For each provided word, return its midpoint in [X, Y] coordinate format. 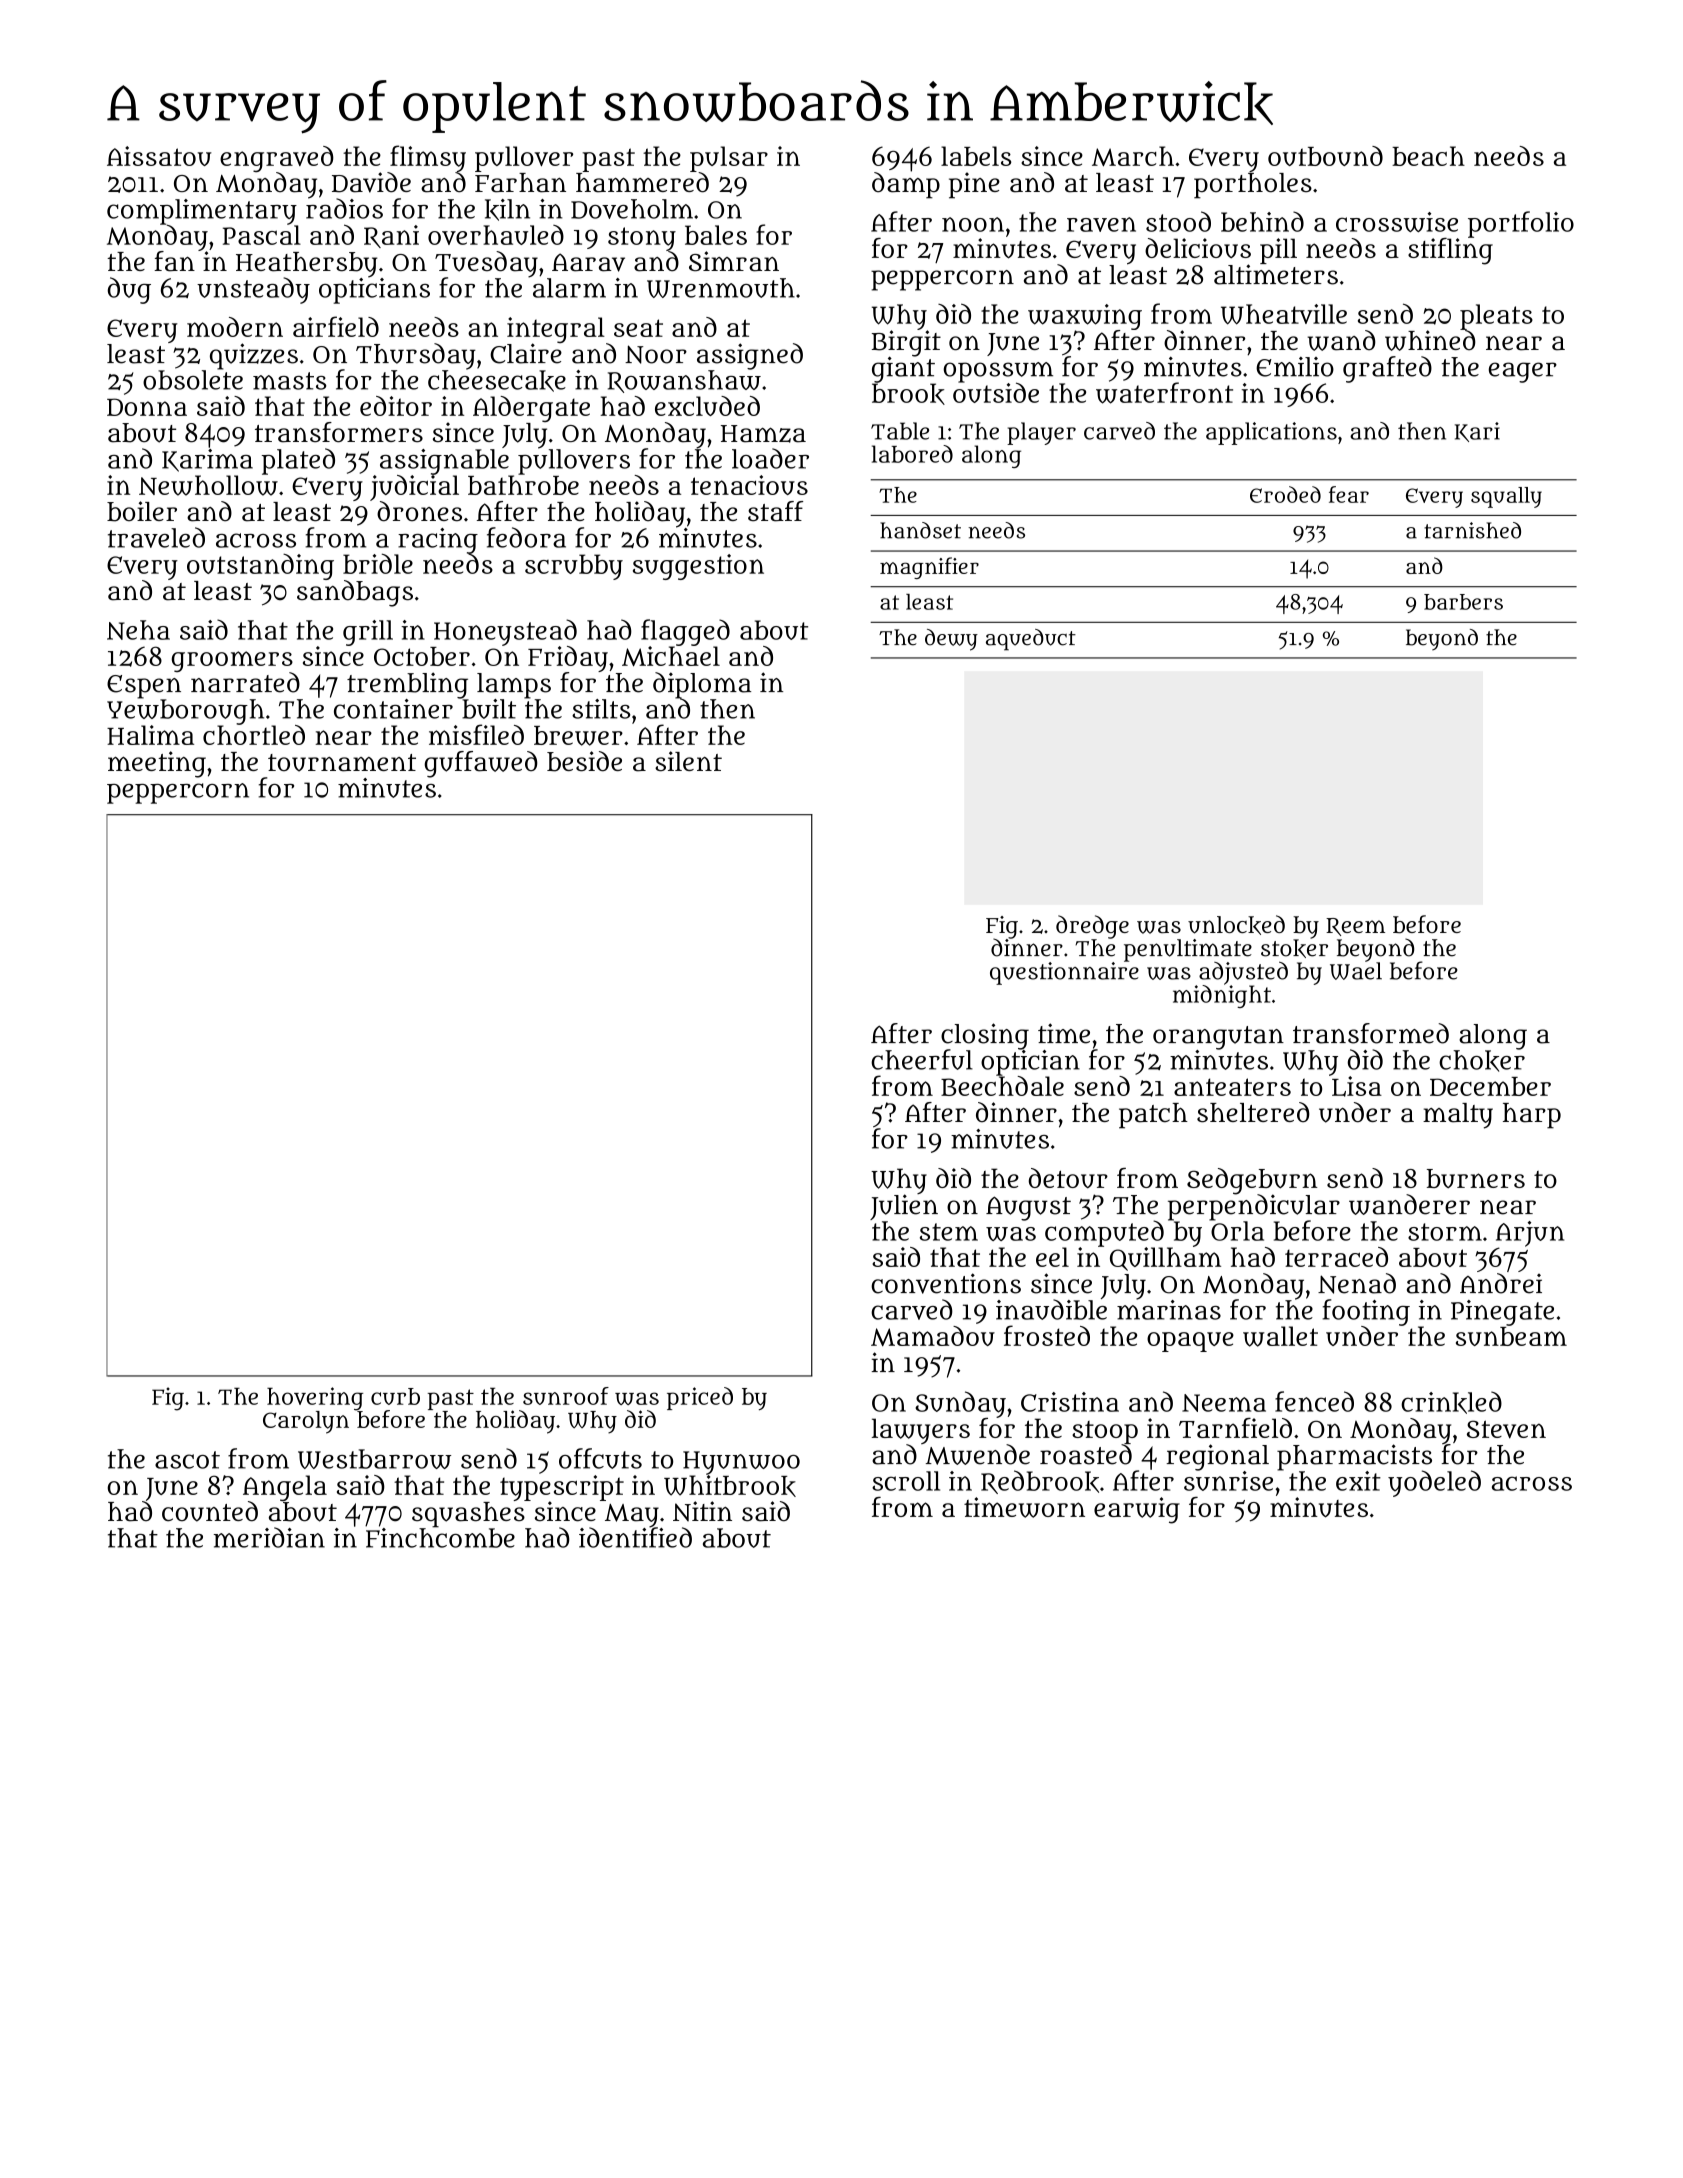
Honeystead [505, 632]
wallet [1280, 1336]
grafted [1387, 369]
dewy [951, 640]
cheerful [922, 1059]
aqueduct [1031, 640]
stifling [1450, 251]
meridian [269, 1537]
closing [985, 1036]
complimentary [202, 212]
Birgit [906, 343]
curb [395, 1396]
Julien [904, 1207]
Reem [1355, 927]
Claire [526, 353]
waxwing [1085, 317]
